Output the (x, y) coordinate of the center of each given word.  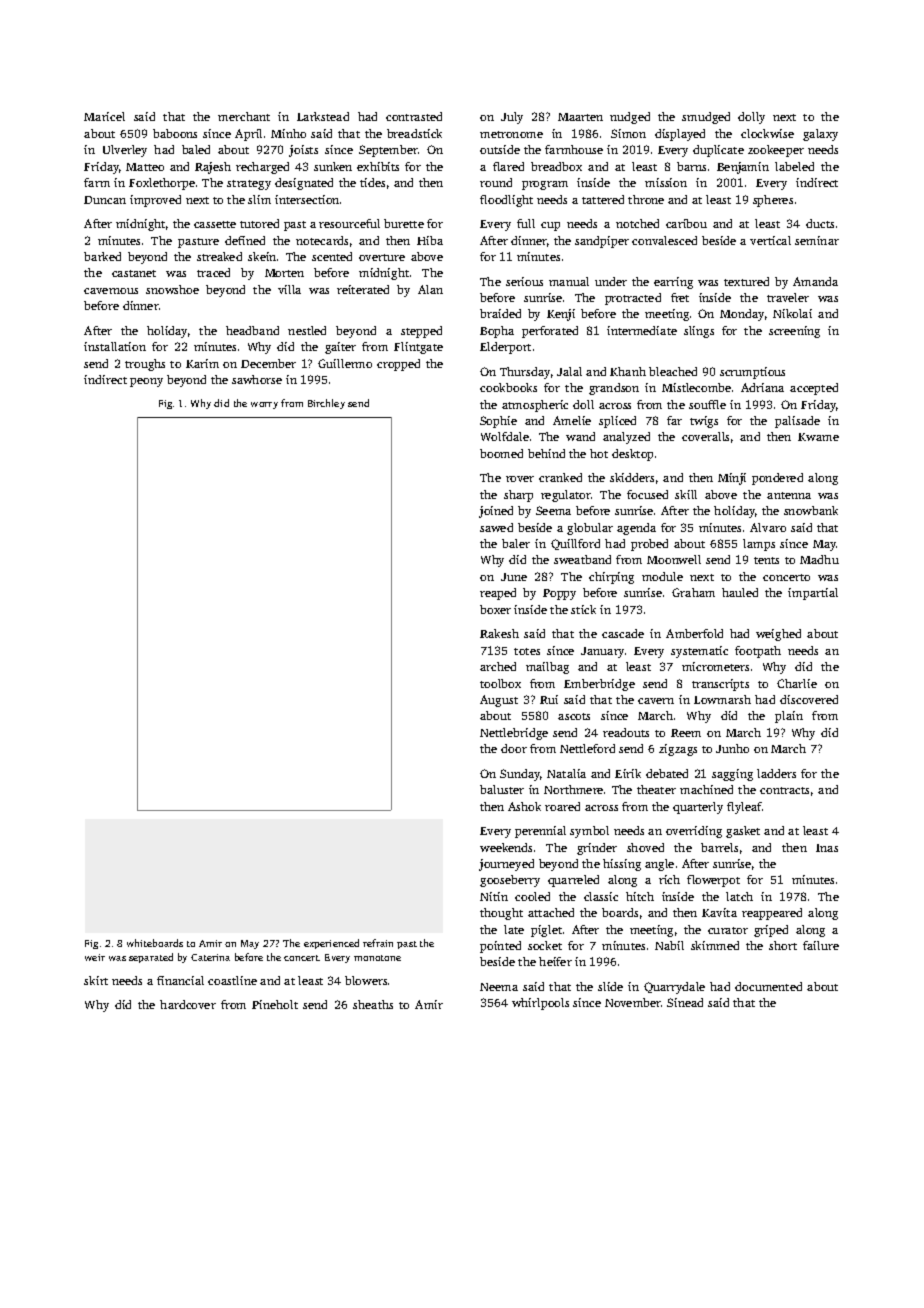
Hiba (430, 240)
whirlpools (540, 1004)
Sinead (685, 1002)
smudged (706, 118)
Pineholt (275, 1004)
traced (213, 272)
